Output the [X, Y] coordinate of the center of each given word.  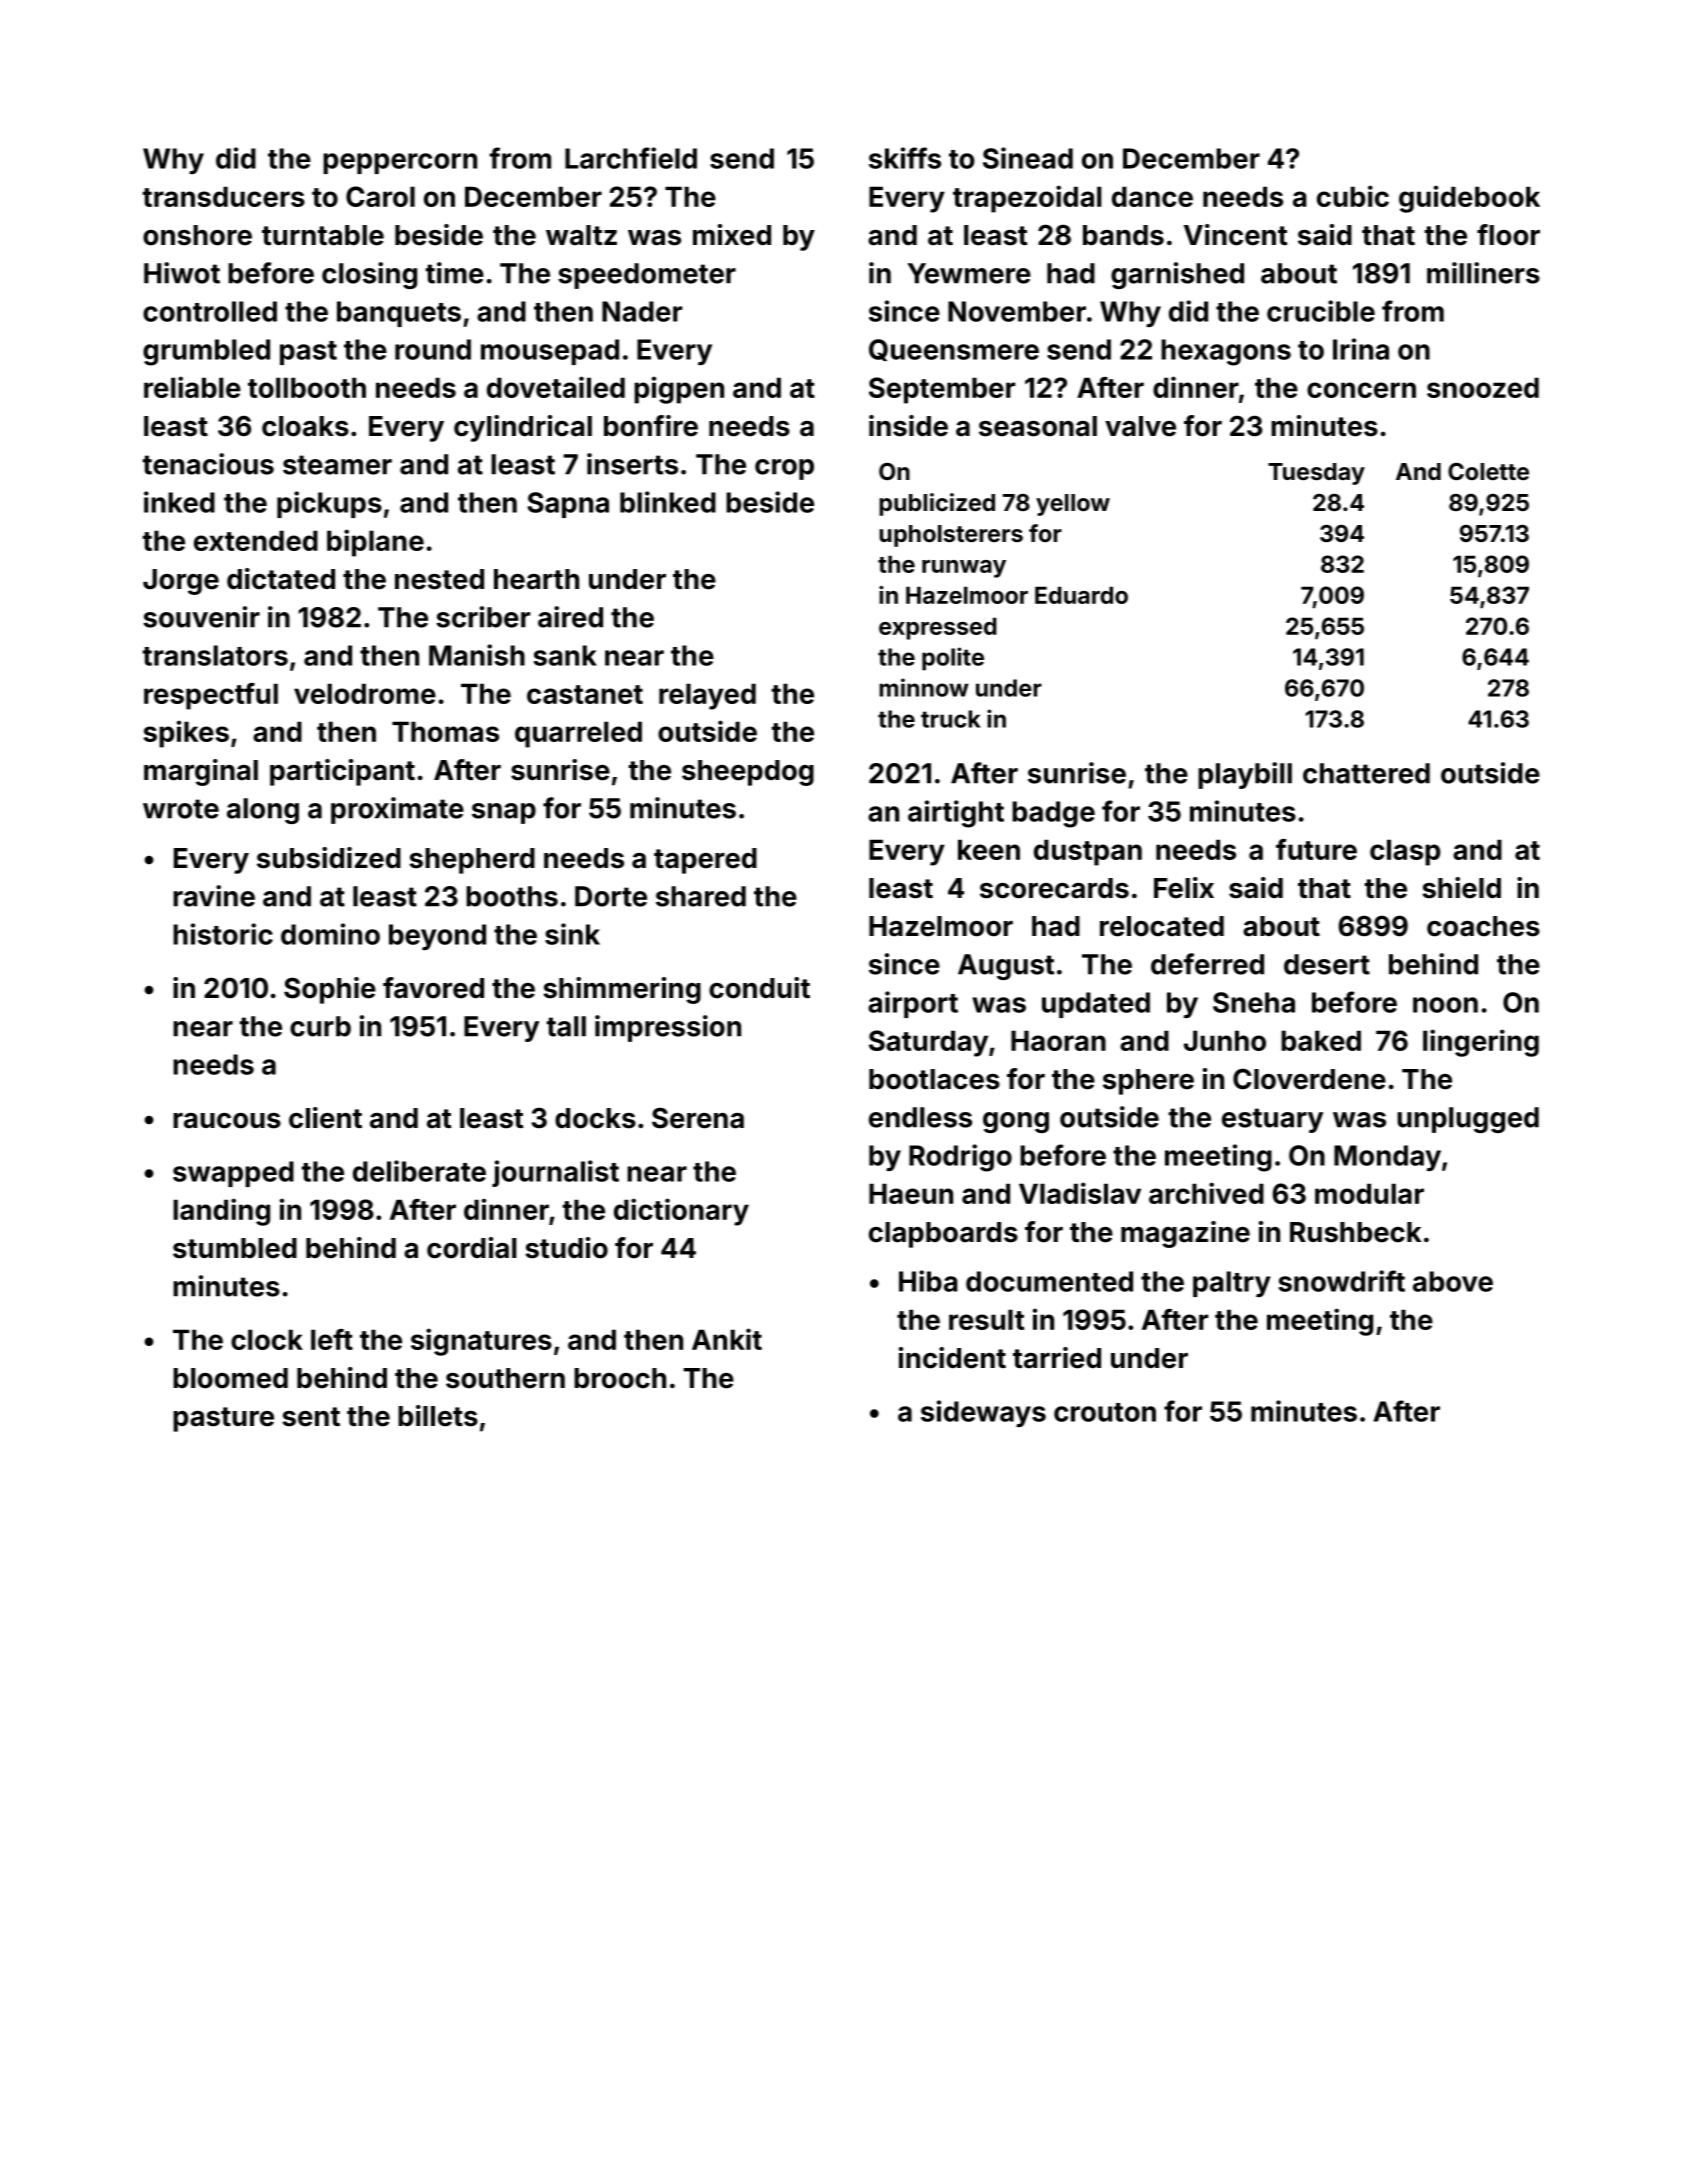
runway [964, 569]
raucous [227, 1121]
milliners [1483, 273]
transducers [224, 196]
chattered [1366, 773]
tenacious [208, 464]
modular [1369, 1193]
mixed [732, 235]
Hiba [928, 1281]
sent [311, 1417]
